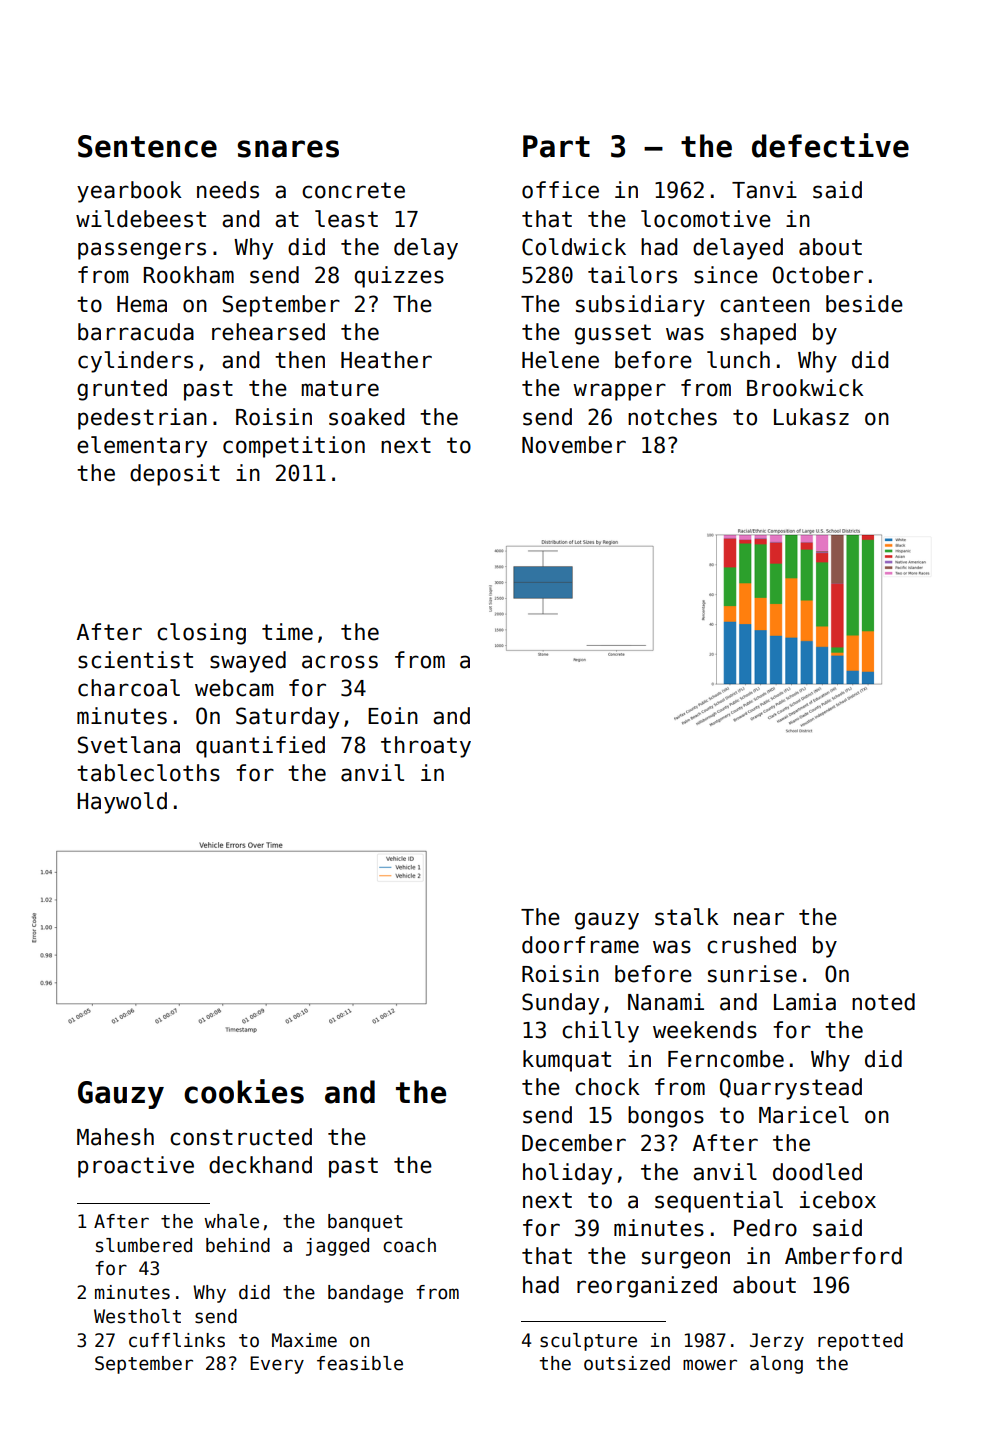 The image size is (994, 1440). Describe the element at coordinates (580, 945) in the screenshot. I see `doorframe` at that location.
